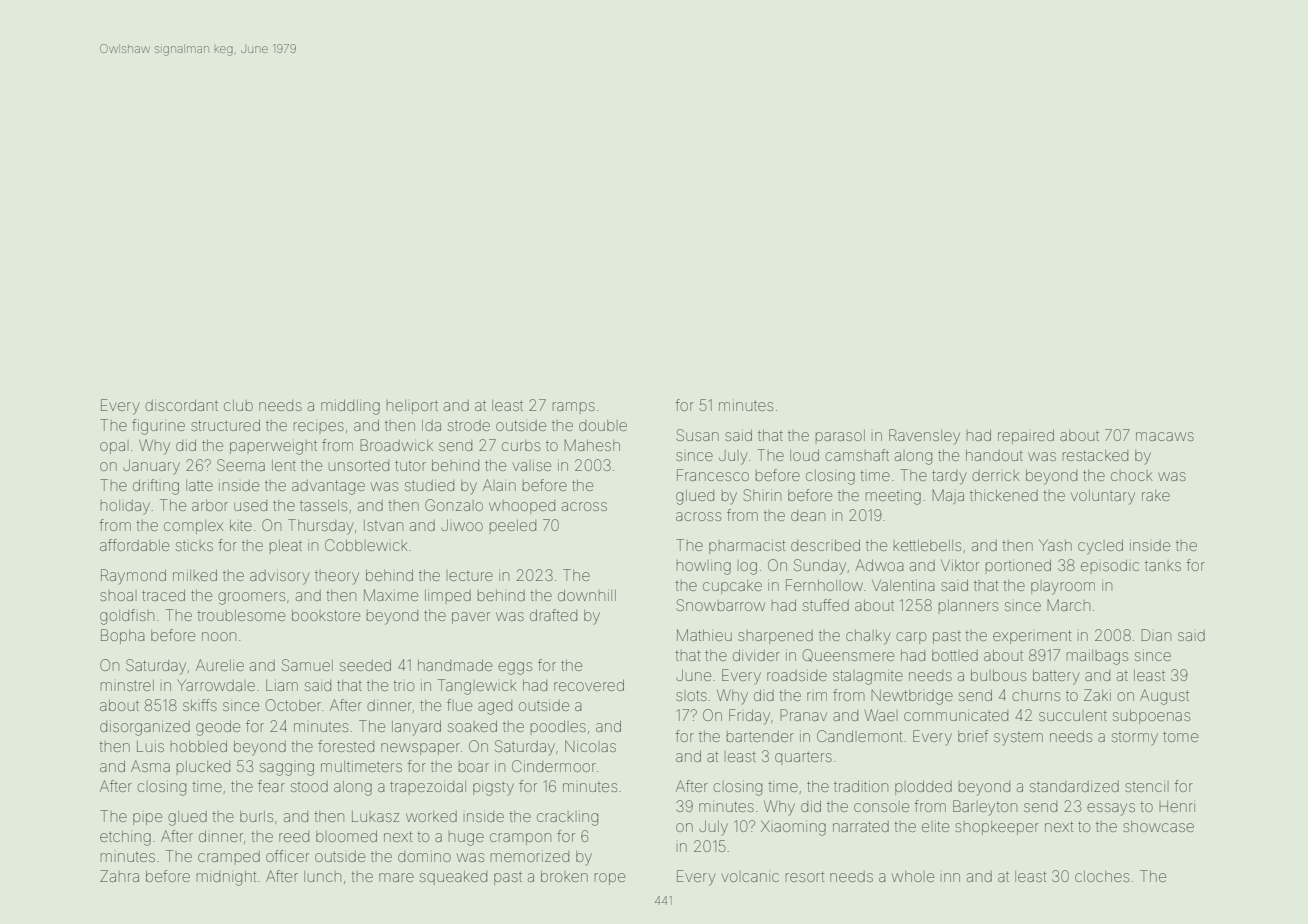  Describe the element at coordinates (1111, 809) in the page. I see `essays` at that location.
